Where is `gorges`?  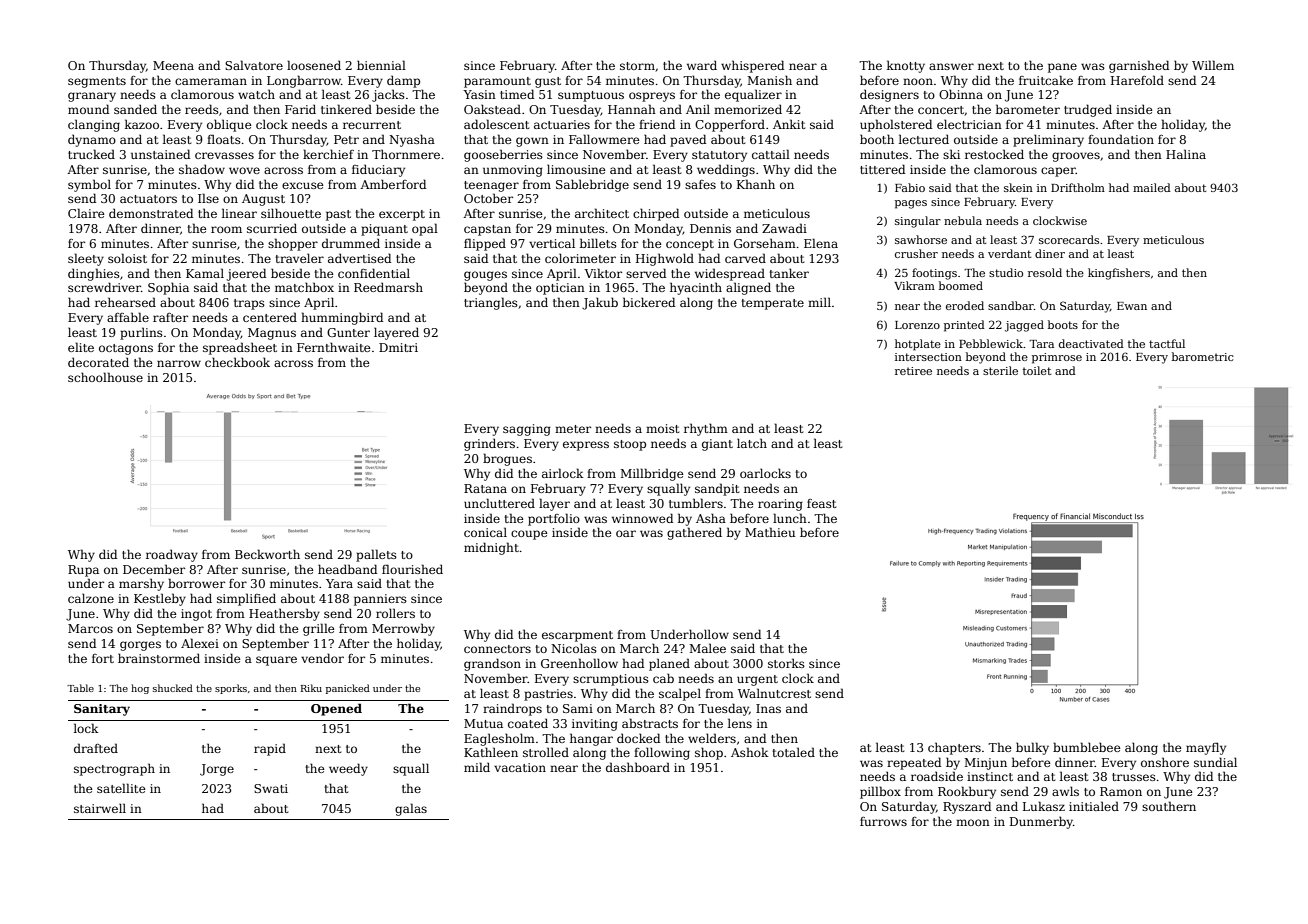 gorges is located at coordinates (140, 646).
